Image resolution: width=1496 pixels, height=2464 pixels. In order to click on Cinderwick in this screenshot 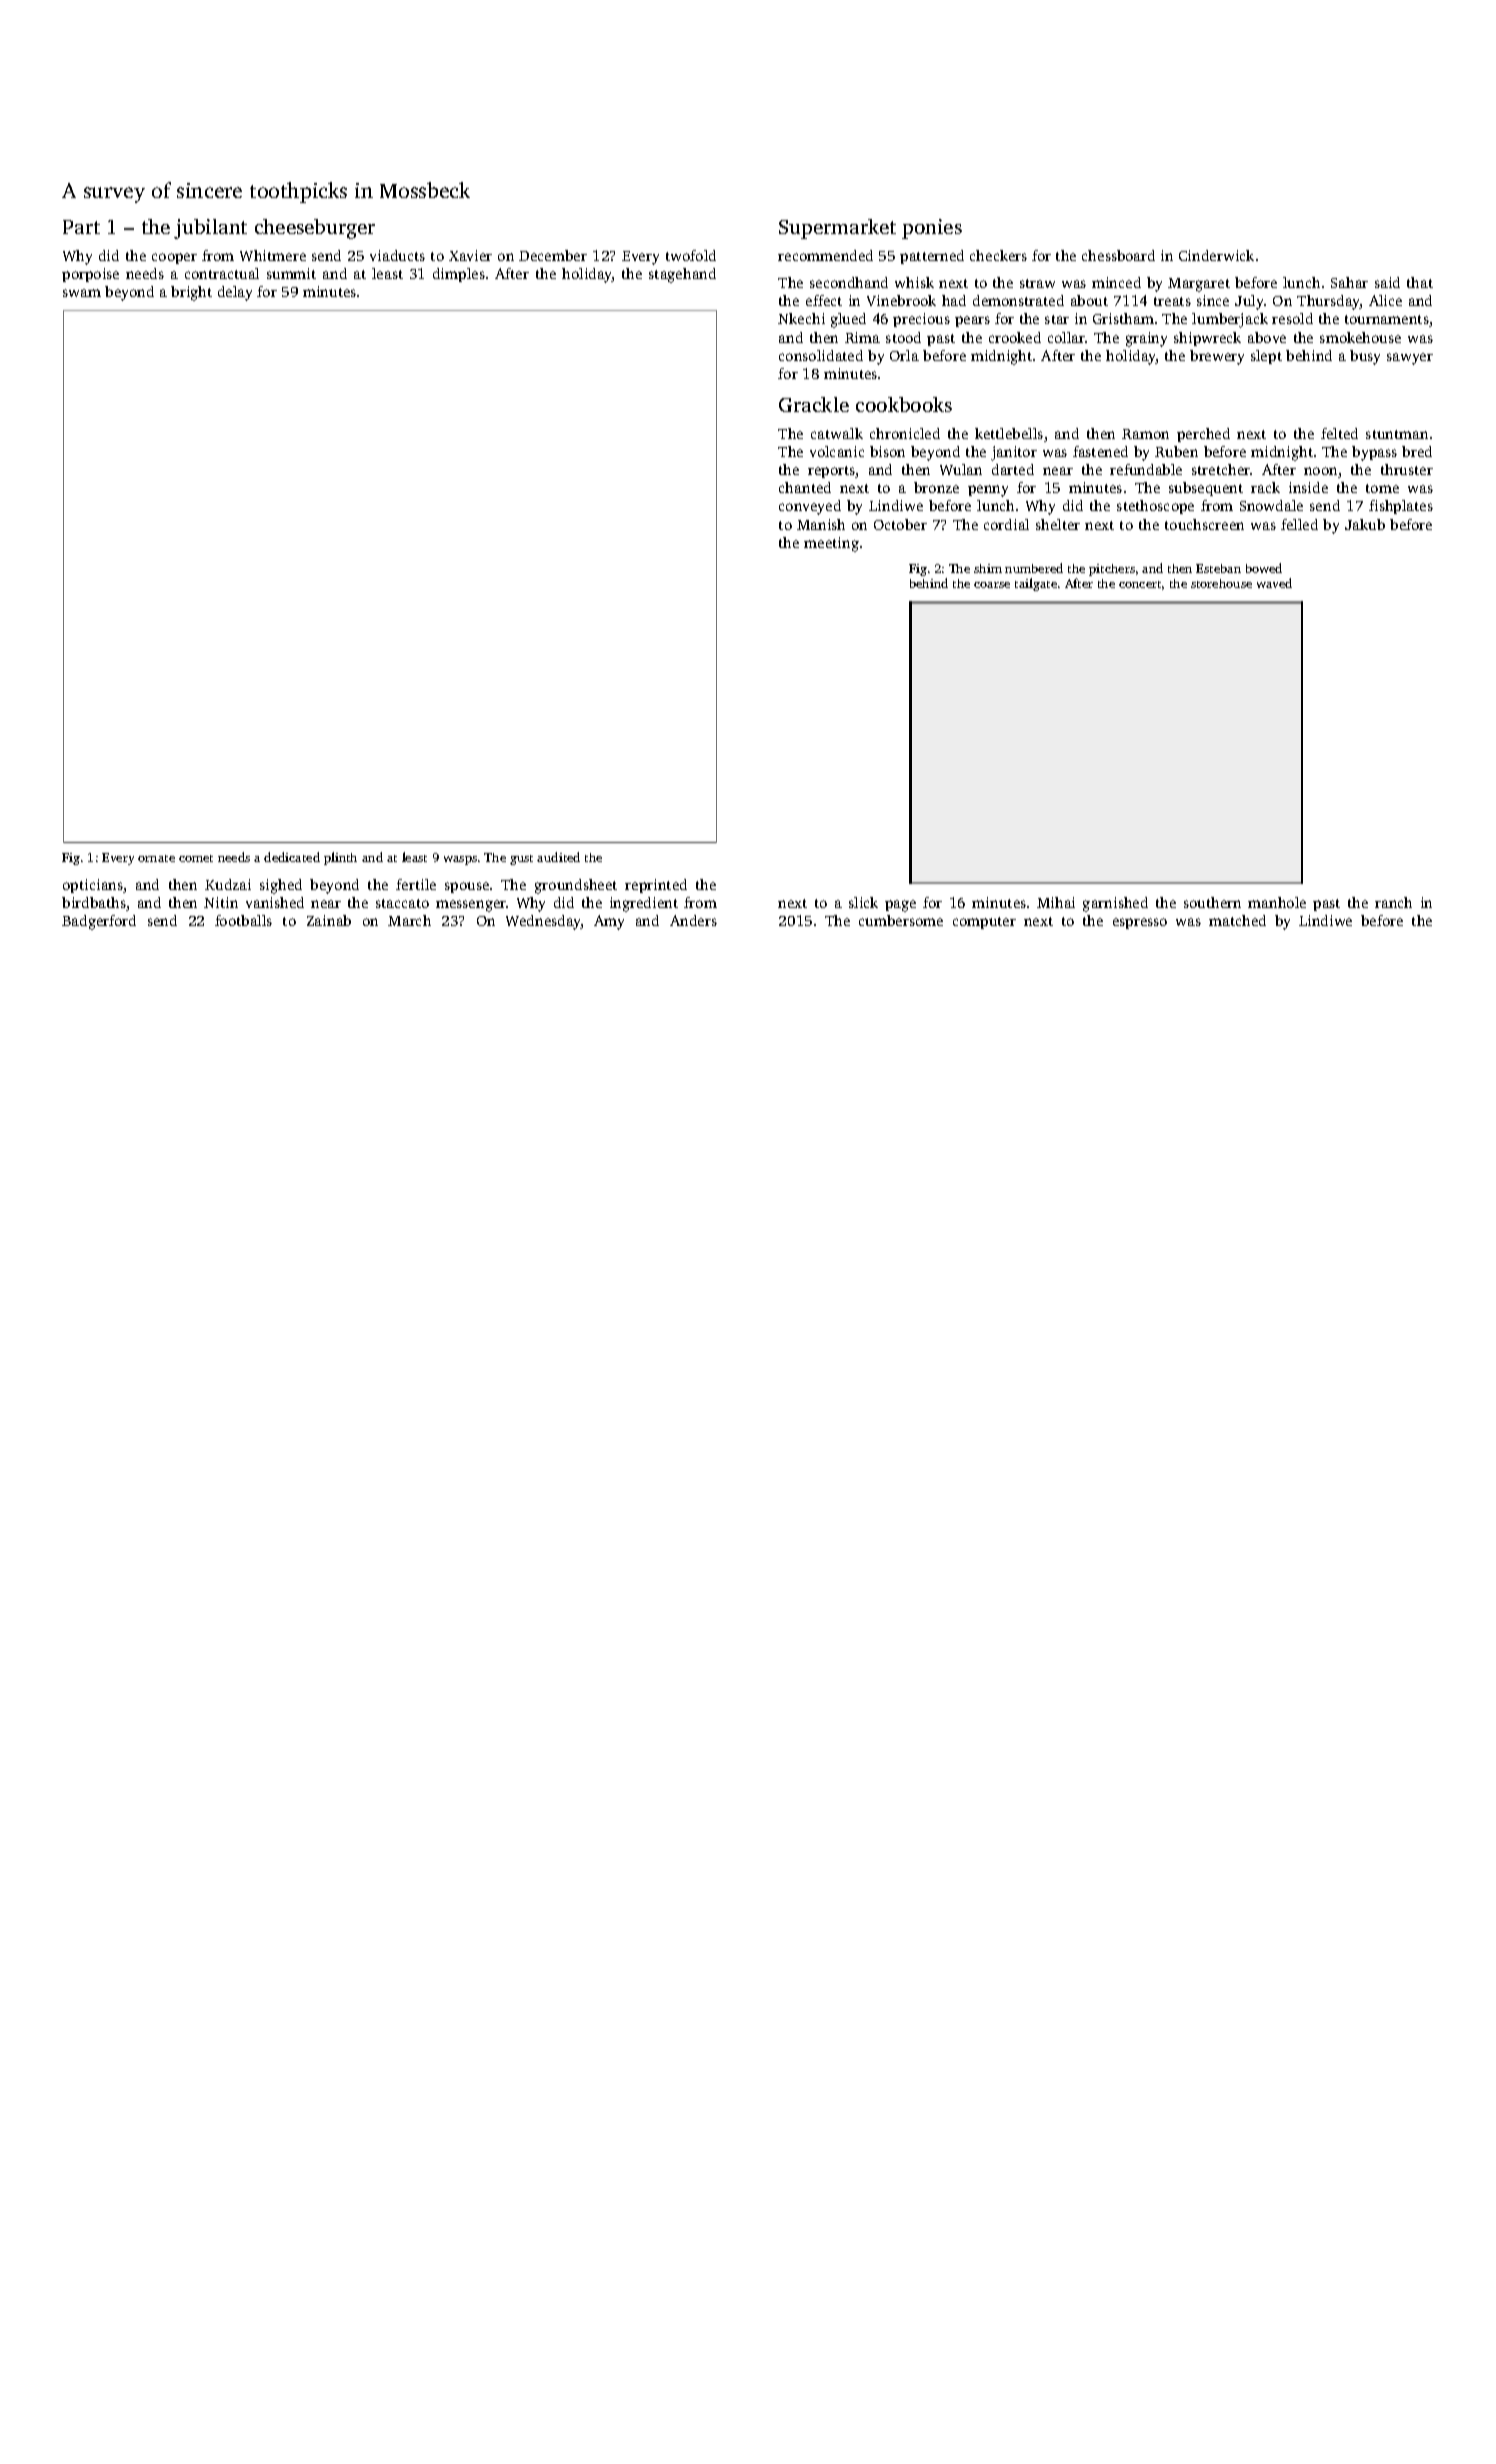, I will do `click(1216, 255)`.
